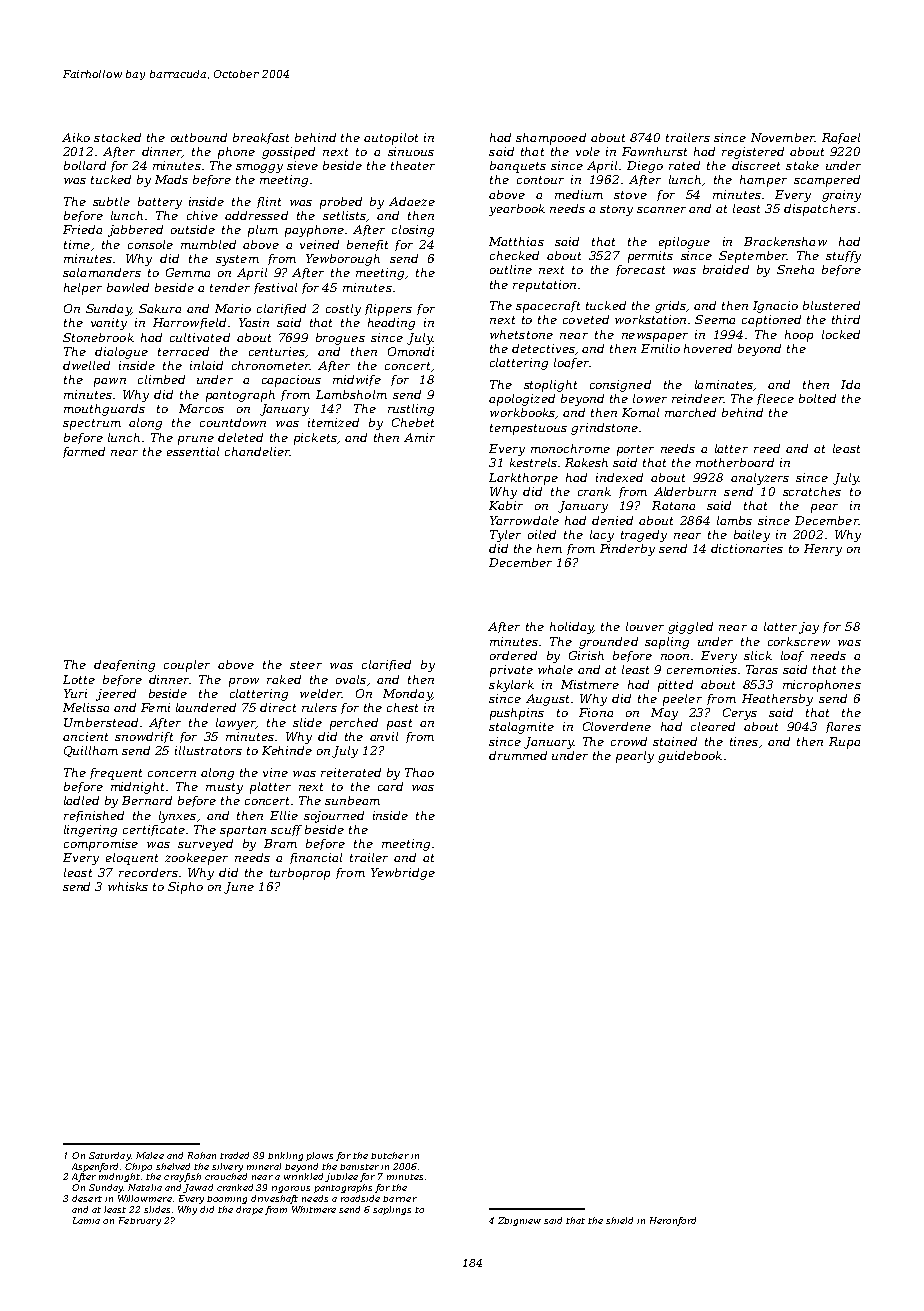 This screenshot has height=1311, width=924. I want to click on stacked, so click(117, 137).
